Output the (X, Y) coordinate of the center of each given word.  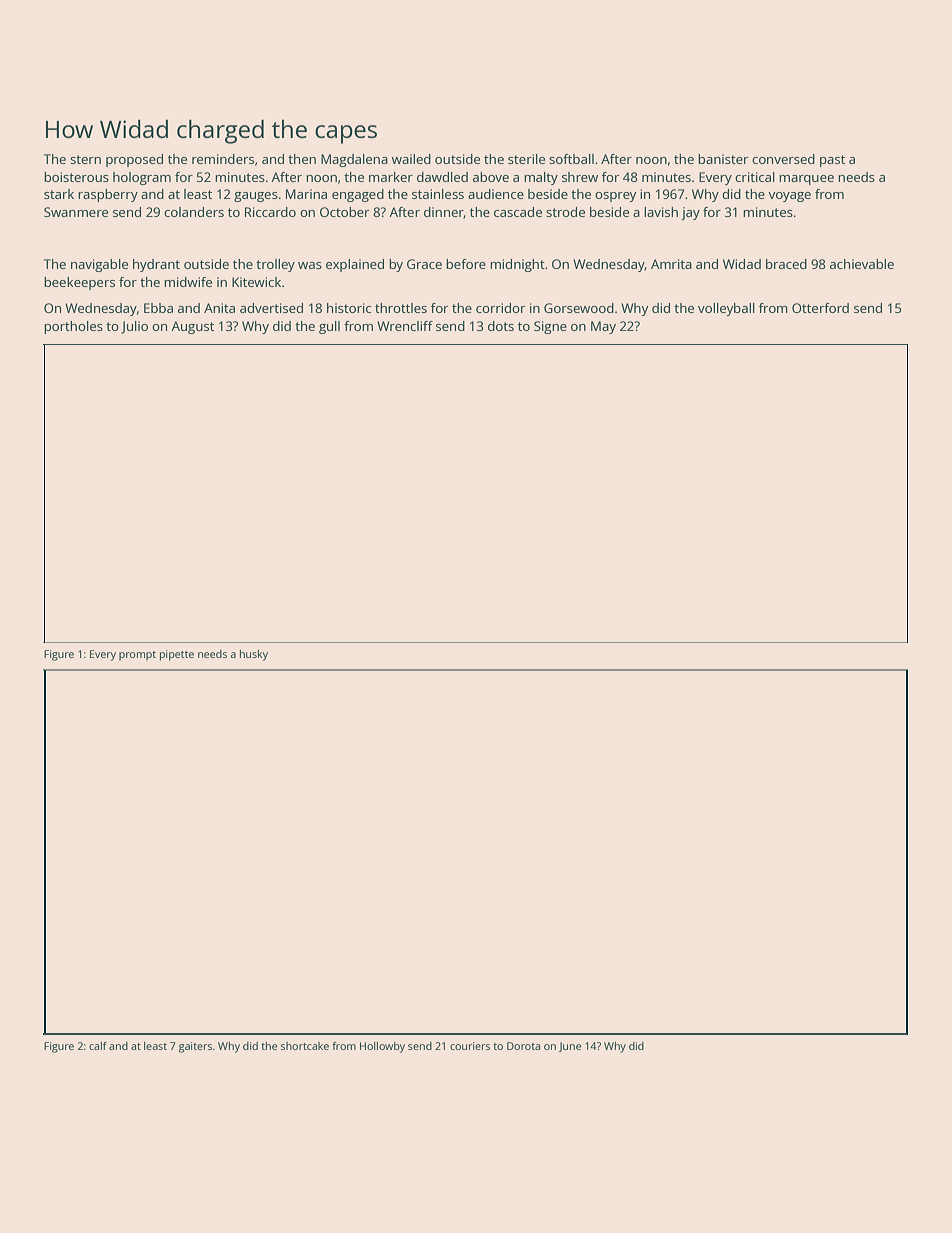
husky (254, 655)
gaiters (195, 1047)
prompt (137, 656)
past (832, 161)
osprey (615, 197)
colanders (194, 212)
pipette (177, 655)
